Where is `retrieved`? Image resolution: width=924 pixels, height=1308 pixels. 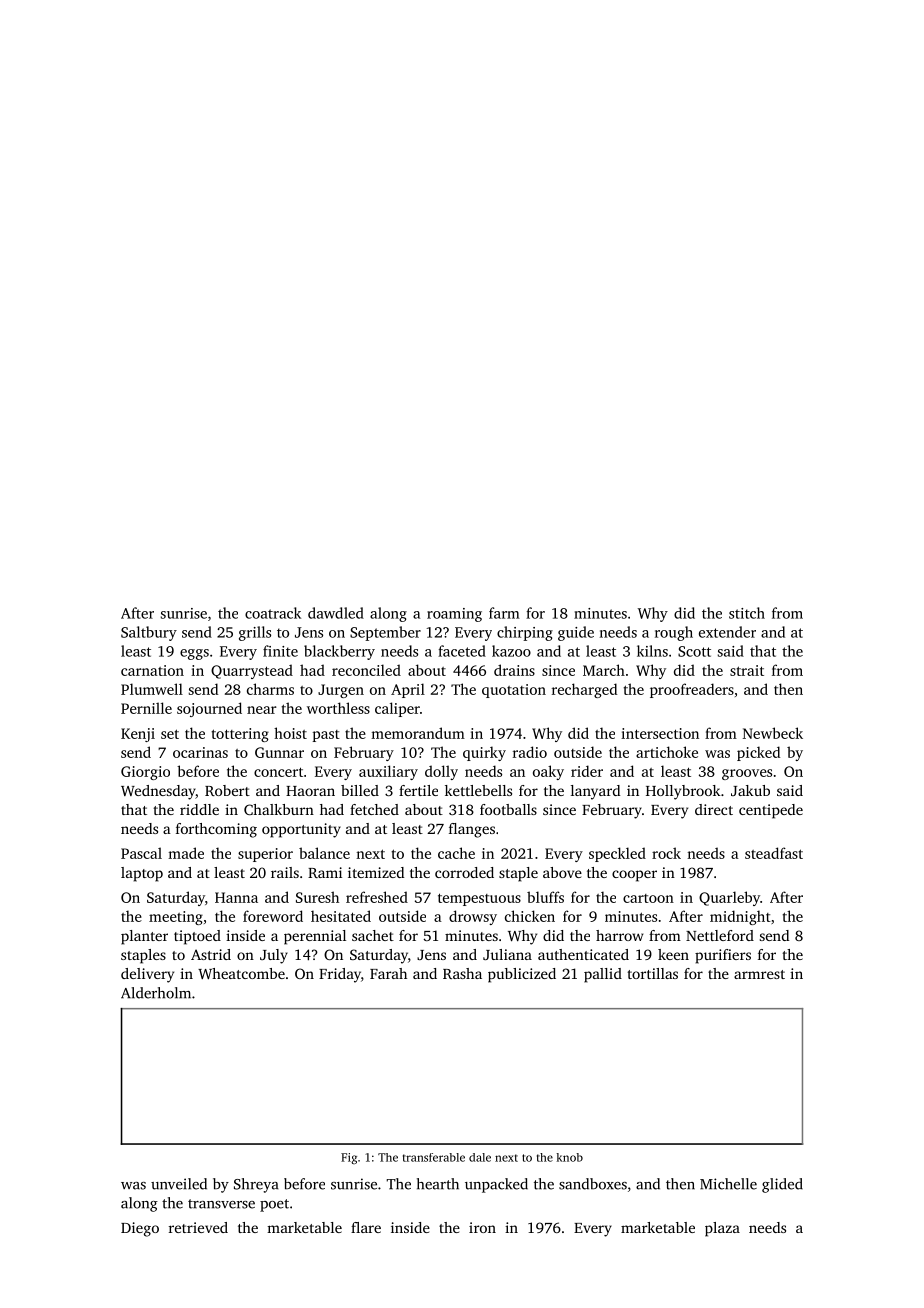
retrieved is located at coordinates (198, 1227).
